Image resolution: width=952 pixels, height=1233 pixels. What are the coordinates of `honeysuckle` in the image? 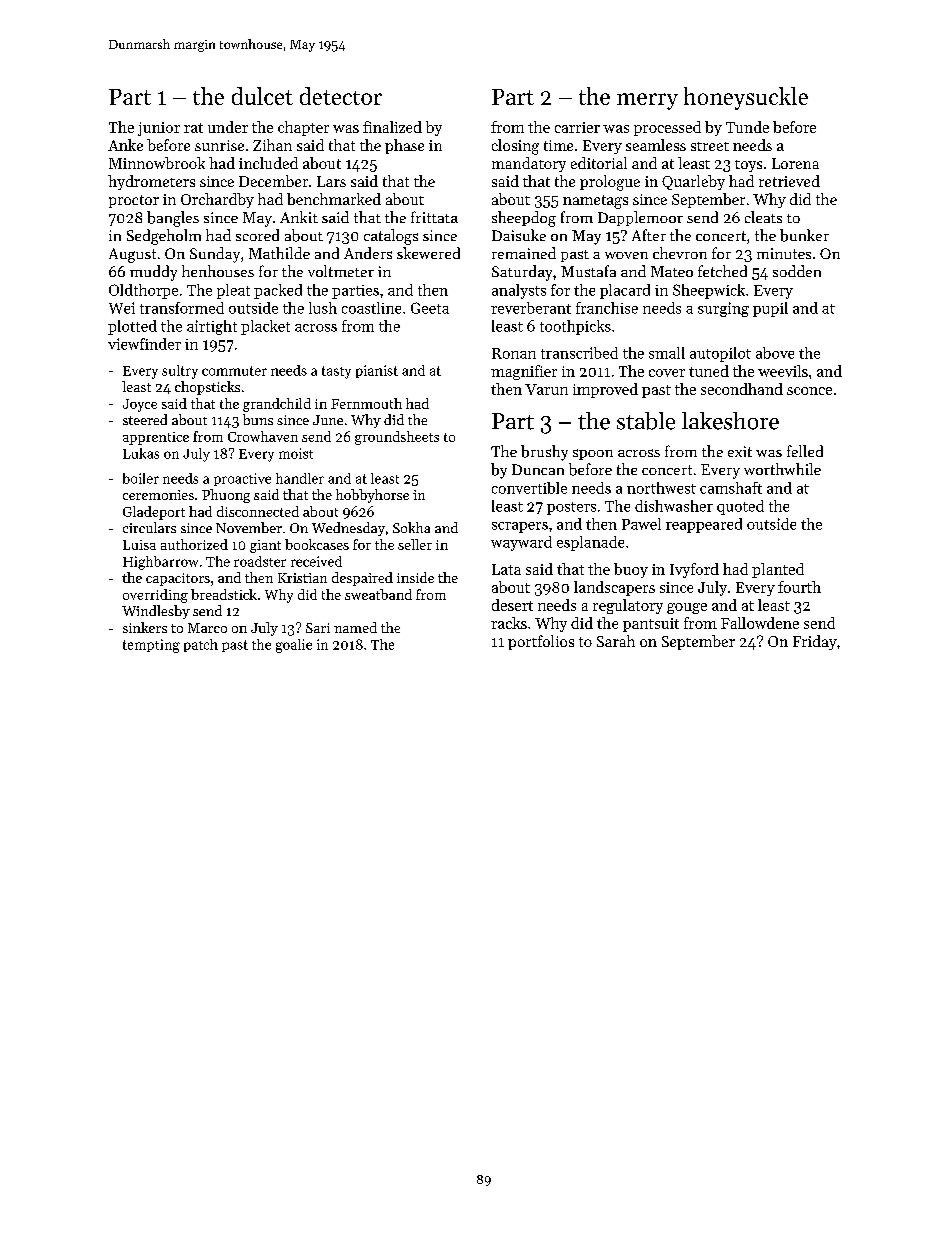 It's located at (746, 98).
